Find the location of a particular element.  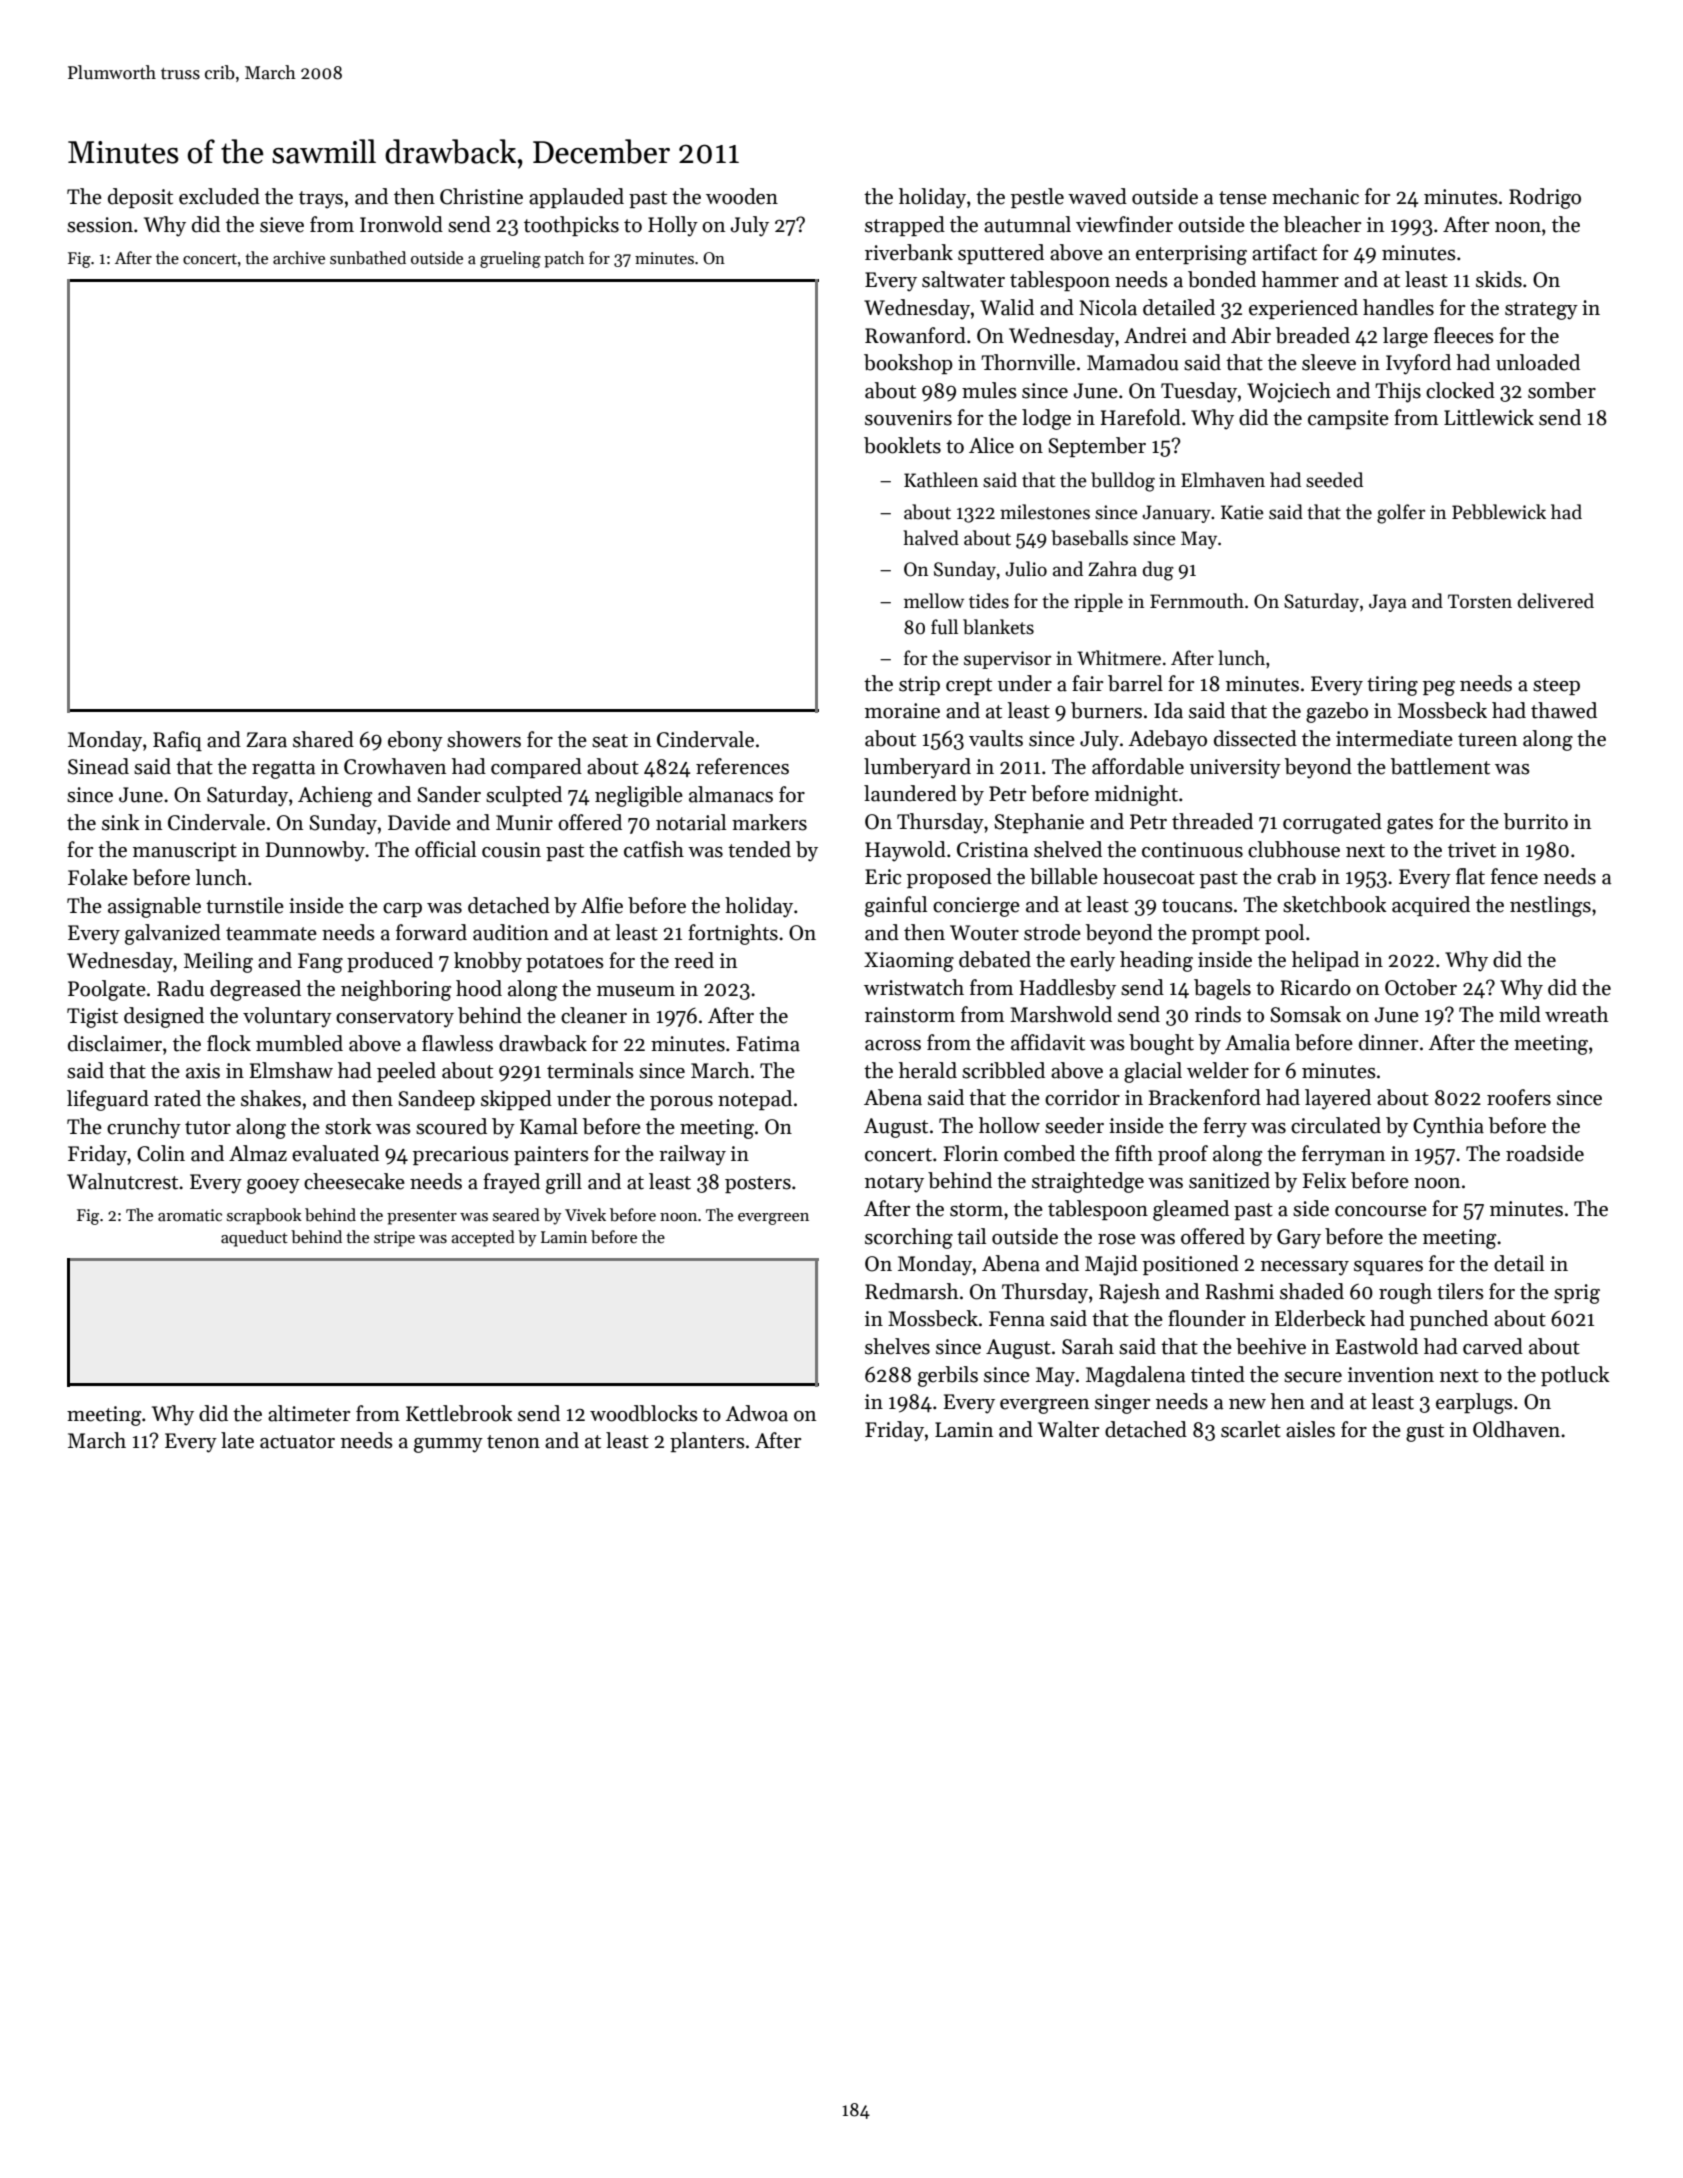

wreath is located at coordinates (1577, 1014).
